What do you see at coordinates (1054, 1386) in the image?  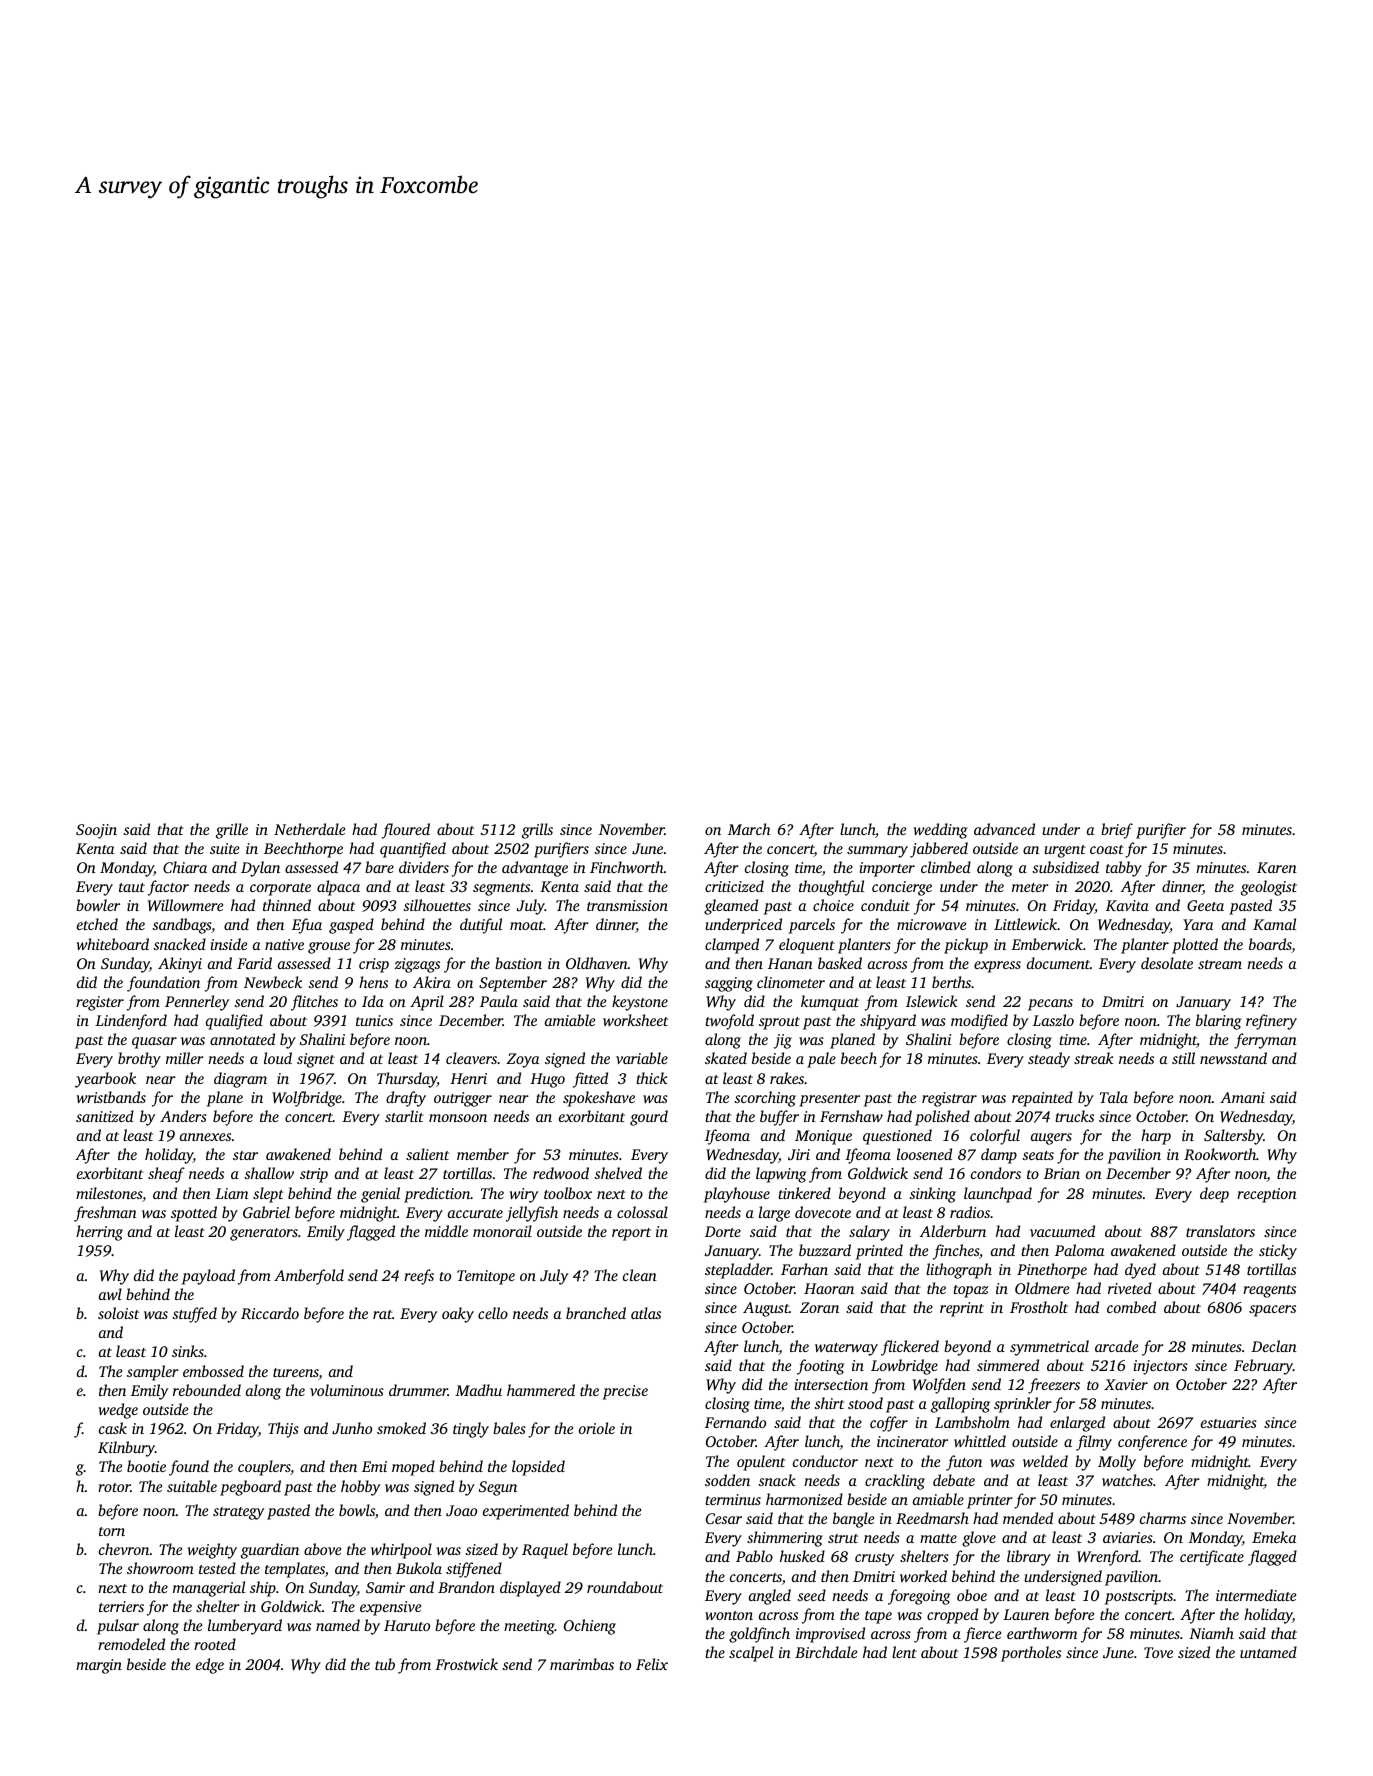 I see `freezers` at bounding box center [1054, 1386].
